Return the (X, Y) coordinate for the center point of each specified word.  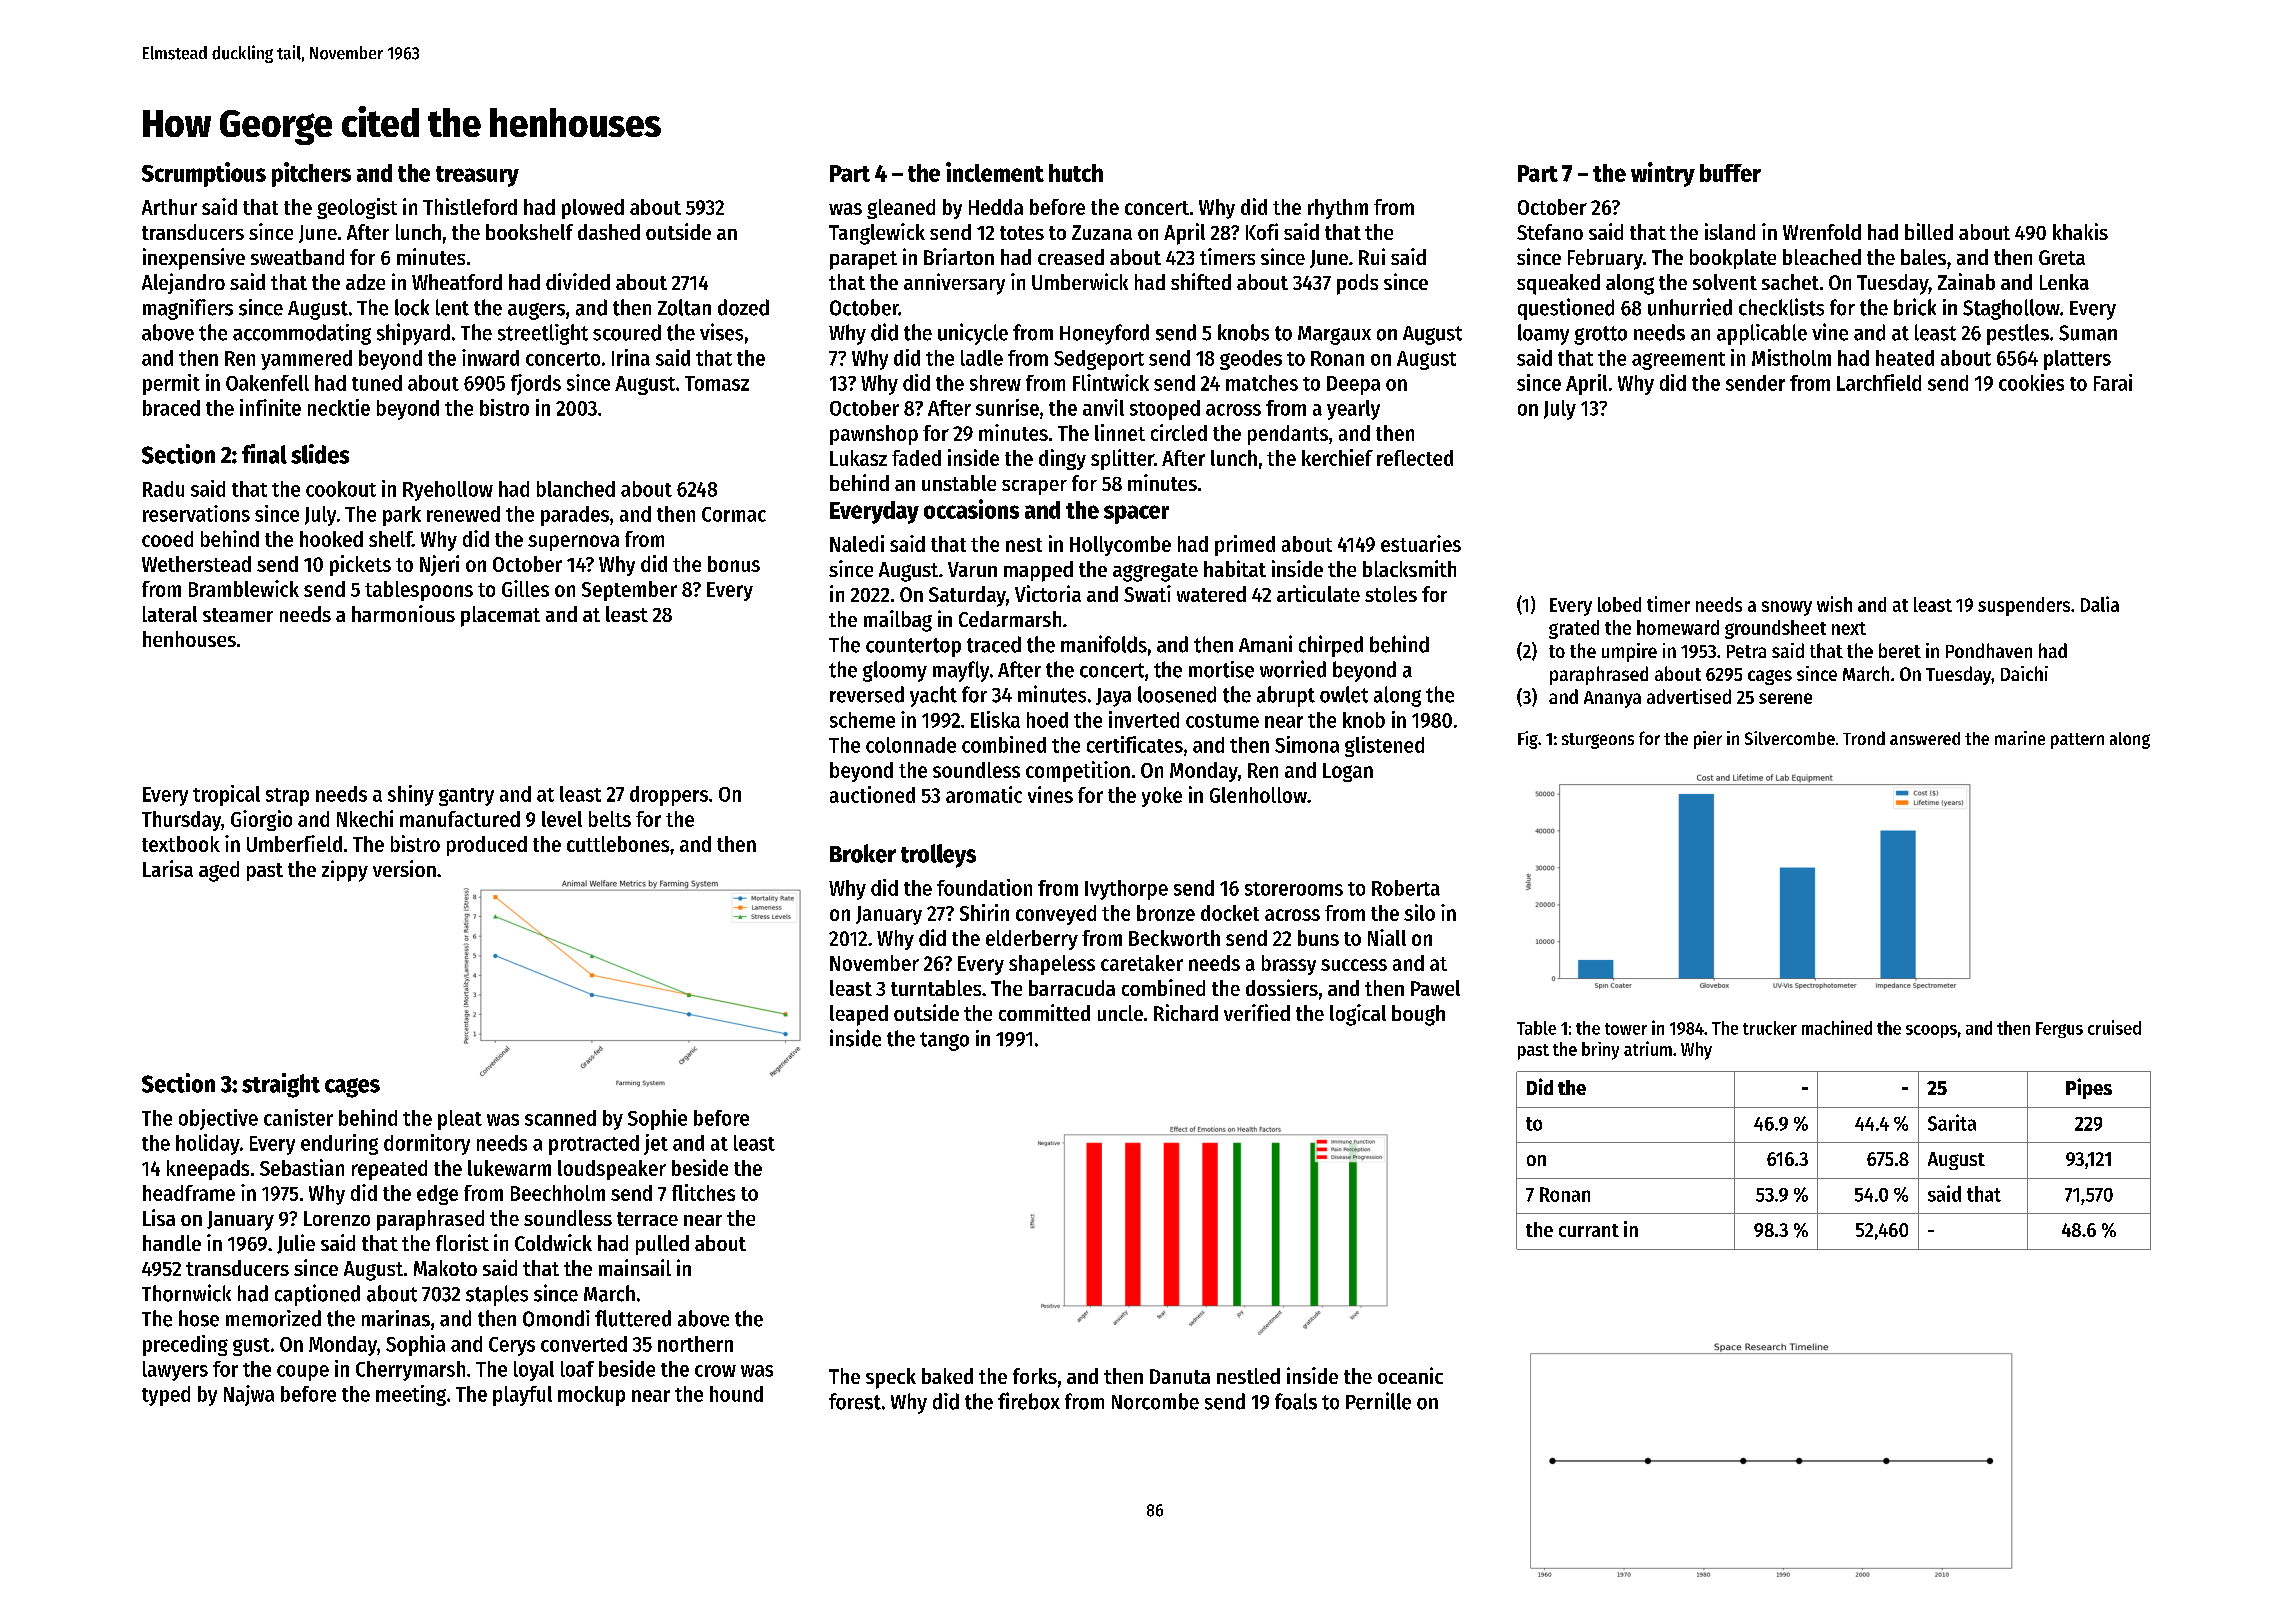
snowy (1787, 608)
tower (1626, 1029)
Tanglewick (877, 234)
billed (1929, 231)
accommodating (302, 334)
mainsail (635, 1267)
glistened (1384, 746)
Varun (972, 569)
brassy (1289, 965)
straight (281, 1085)
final (264, 454)
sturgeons (1598, 741)
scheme (862, 720)
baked (947, 1376)
